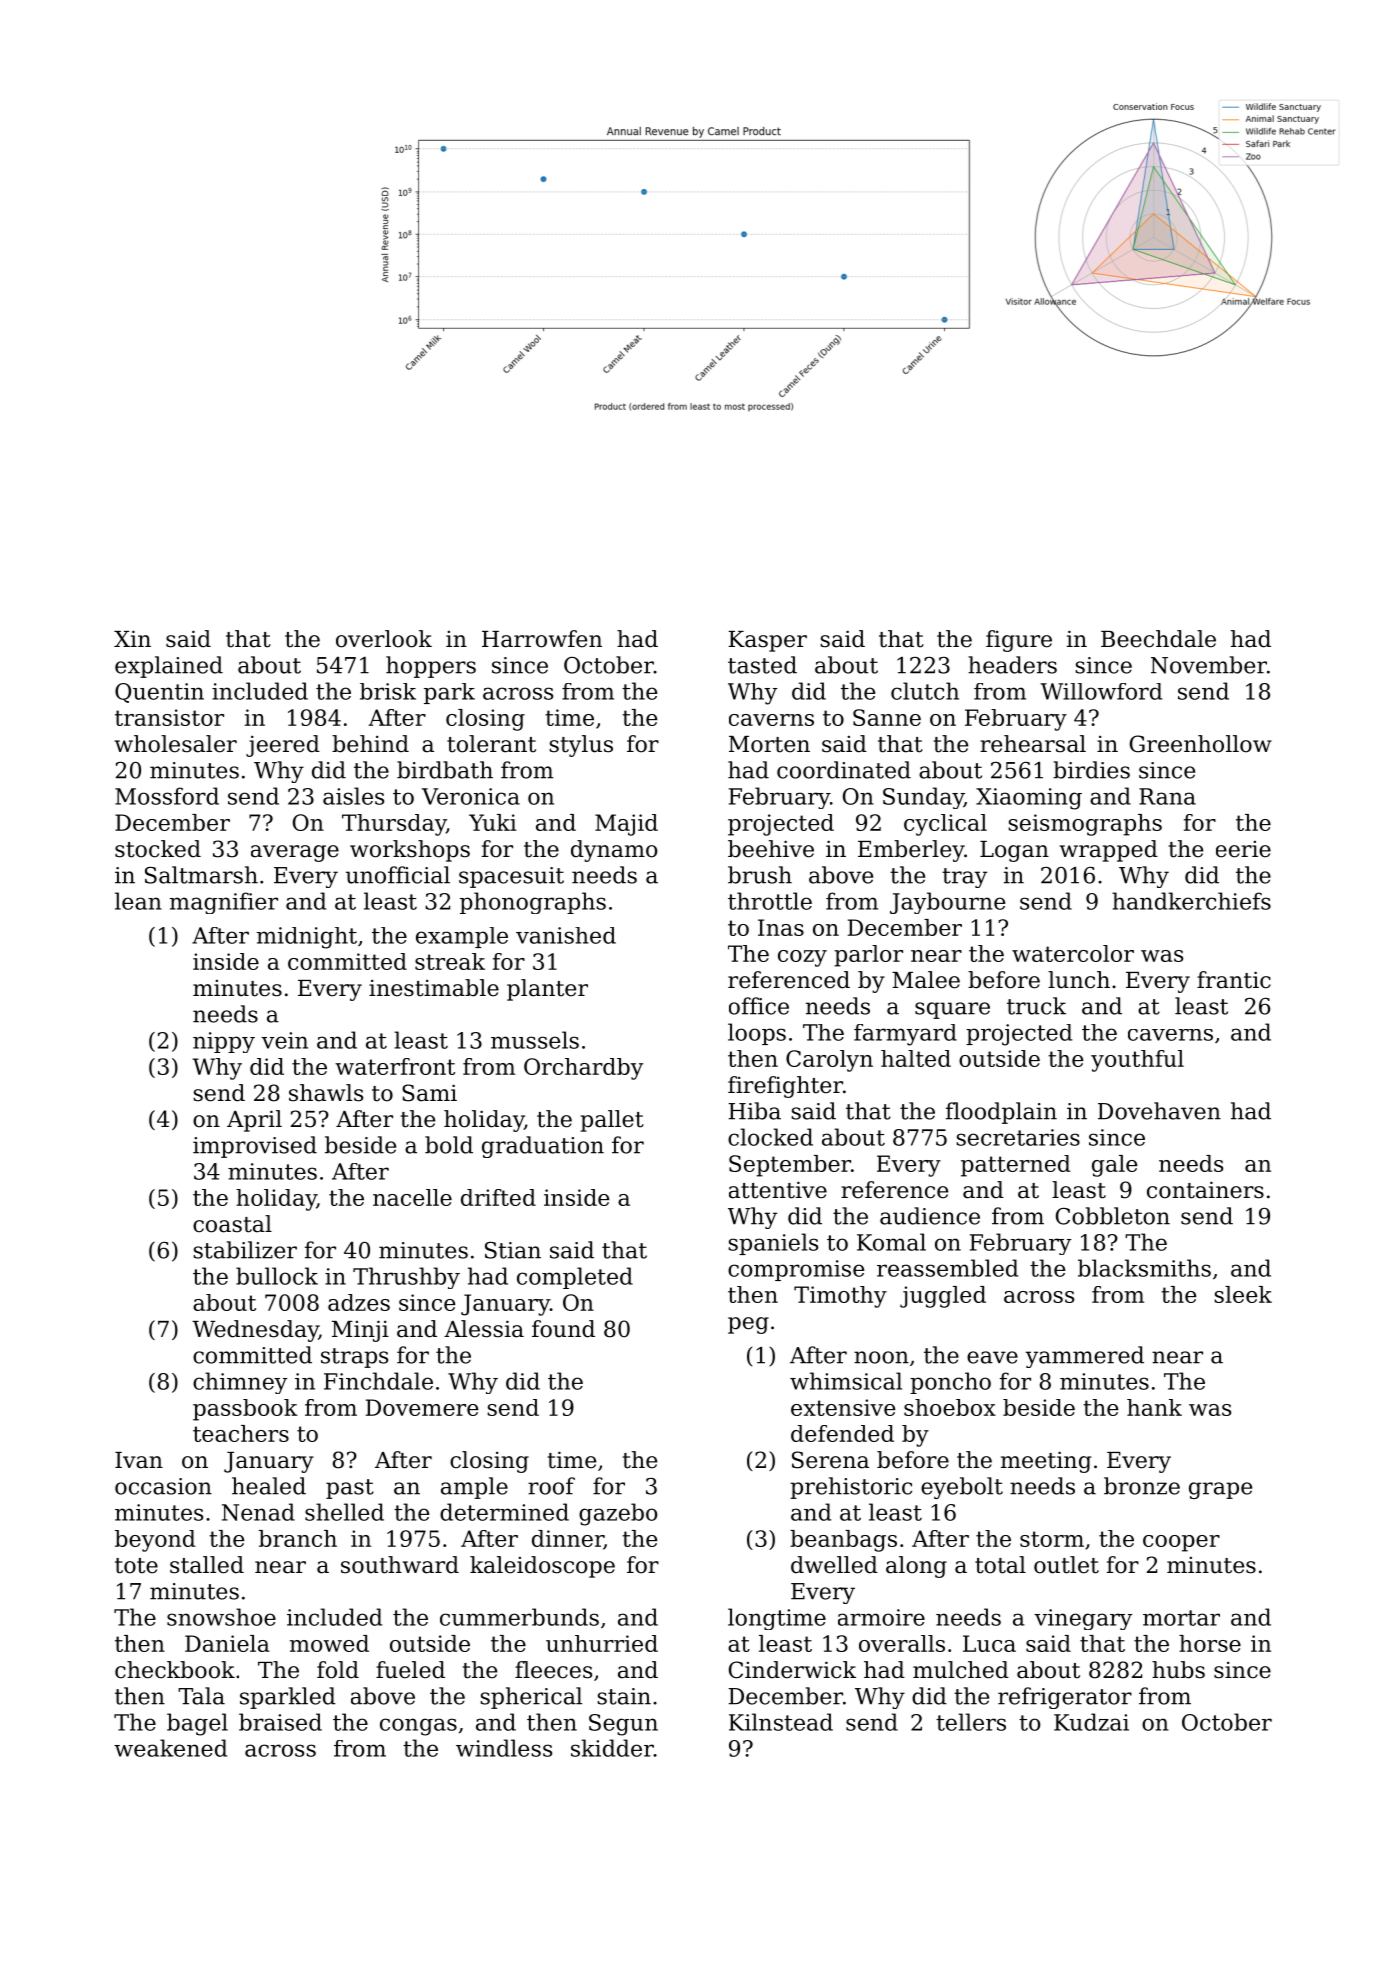 The width and height of the screenshot is (1386, 1969). I want to click on fold, so click(338, 1670).
